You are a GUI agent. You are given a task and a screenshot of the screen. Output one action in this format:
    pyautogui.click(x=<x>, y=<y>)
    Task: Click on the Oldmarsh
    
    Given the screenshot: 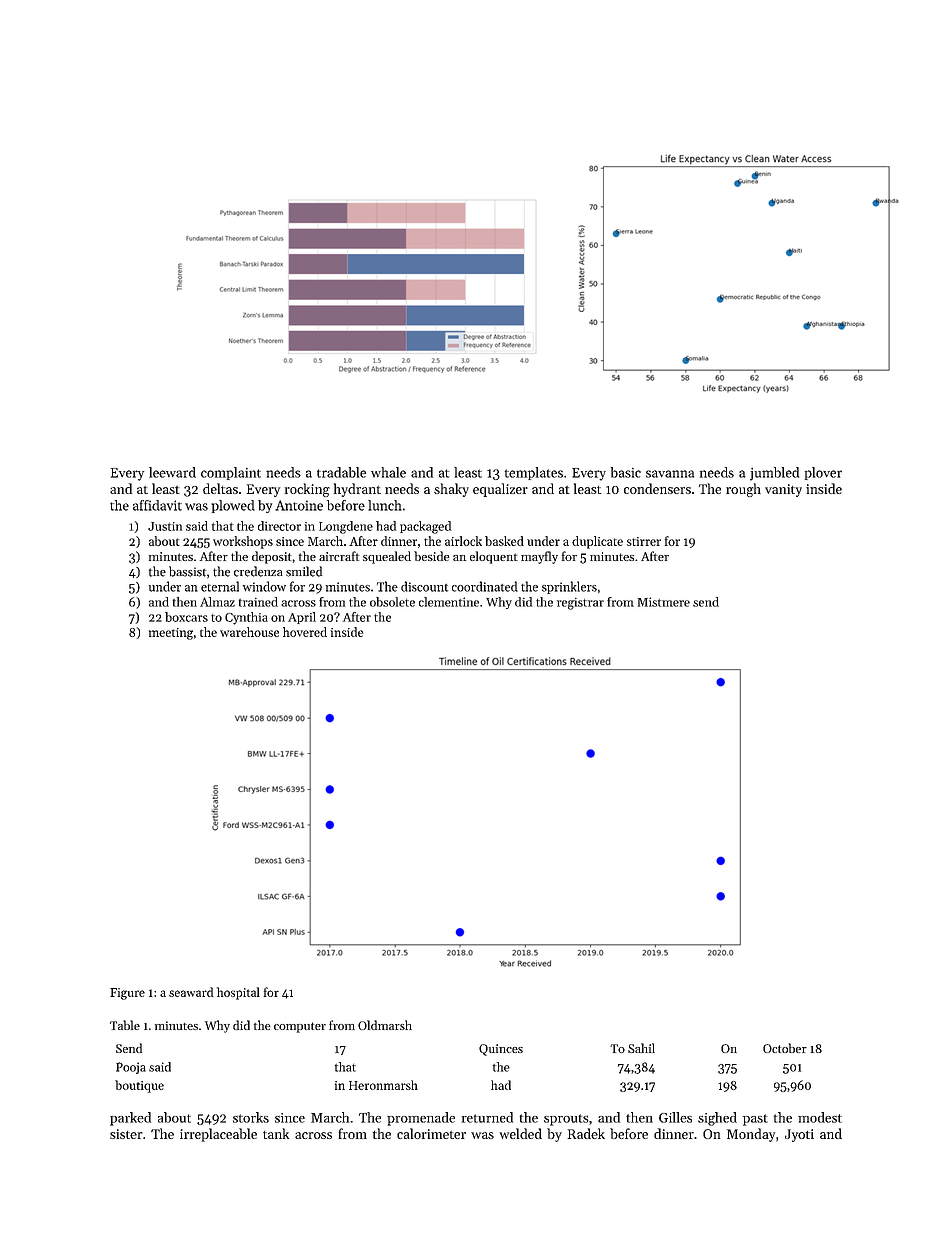 What is the action you would take?
    pyautogui.click(x=385, y=1025)
